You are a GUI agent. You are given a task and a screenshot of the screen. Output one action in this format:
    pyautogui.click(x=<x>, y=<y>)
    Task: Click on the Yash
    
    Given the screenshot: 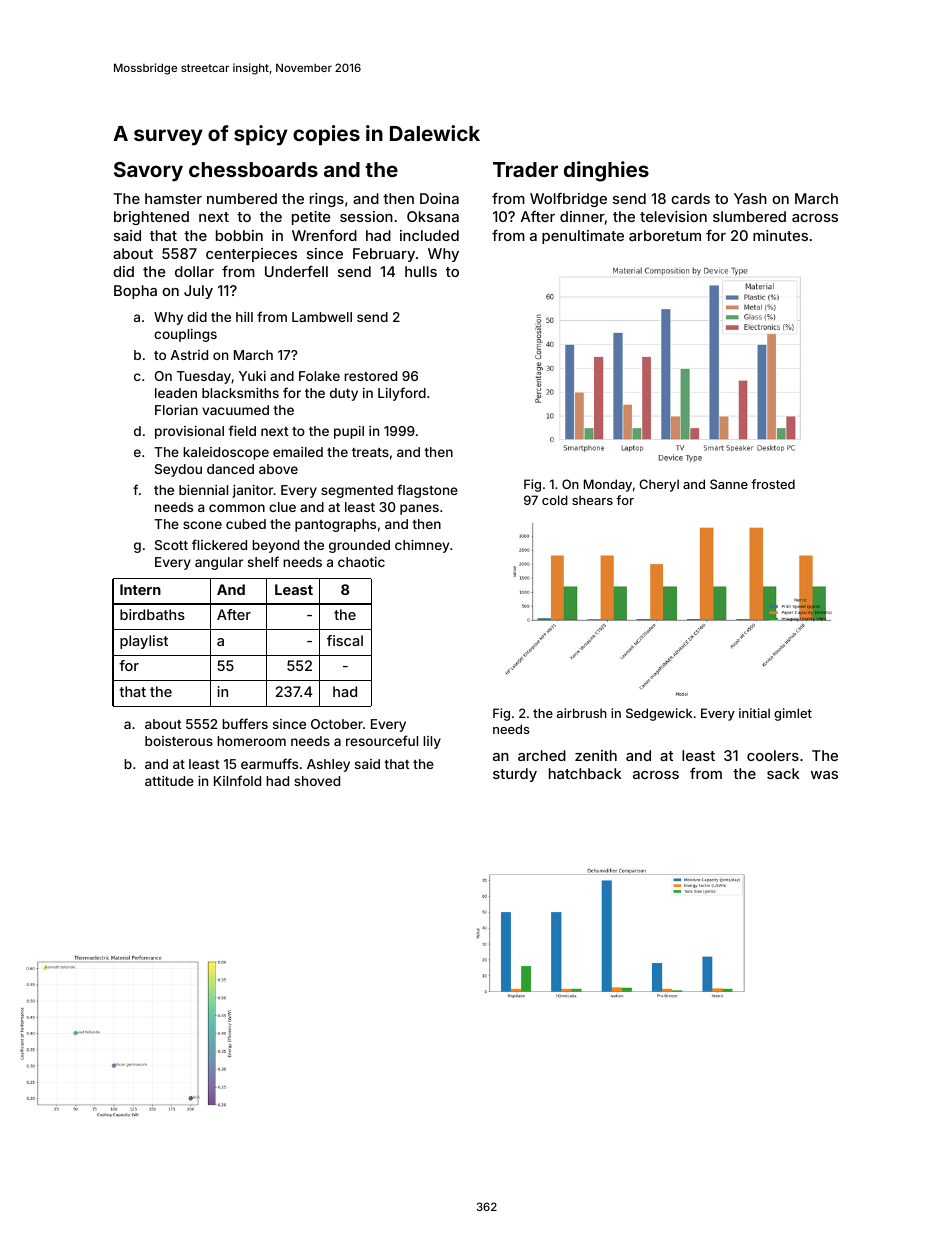 What is the action you would take?
    pyautogui.click(x=750, y=198)
